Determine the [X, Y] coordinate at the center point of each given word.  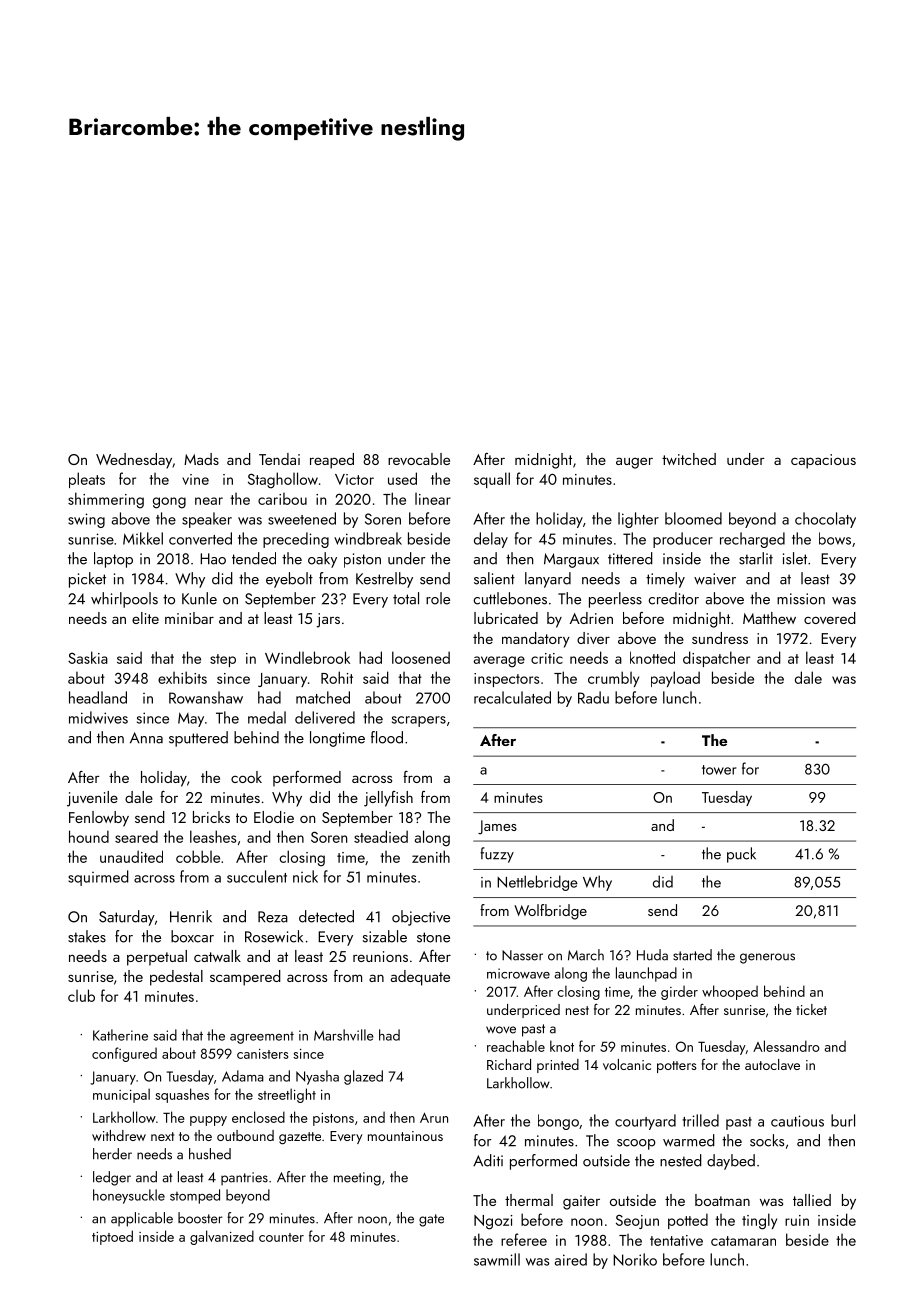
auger [634, 463]
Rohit [337, 677]
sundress [720, 638]
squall [492, 480]
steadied [381, 836]
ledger [112, 1178]
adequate [420, 978]
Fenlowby [99, 819]
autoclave [772, 1064]
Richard [509, 1064]
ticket [811, 1009]
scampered [245, 978]
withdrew [119, 1135]
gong [169, 503]
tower [719, 770]
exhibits [182, 677]
